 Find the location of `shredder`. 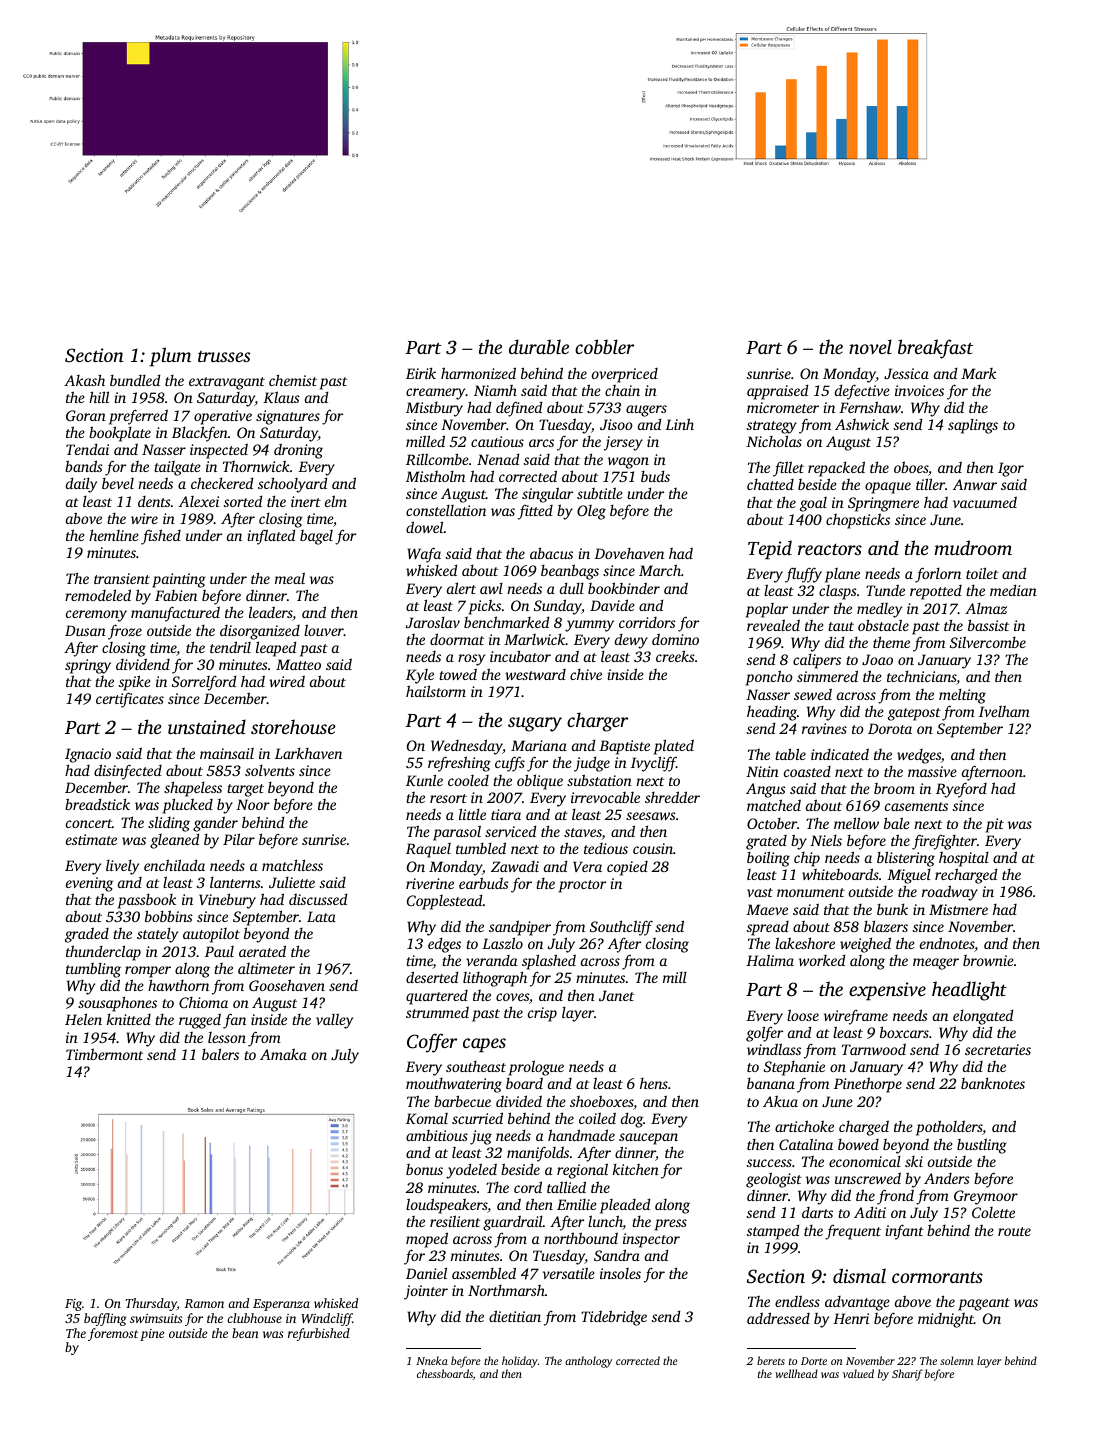

shredder is located at coordinates (672, 797).
